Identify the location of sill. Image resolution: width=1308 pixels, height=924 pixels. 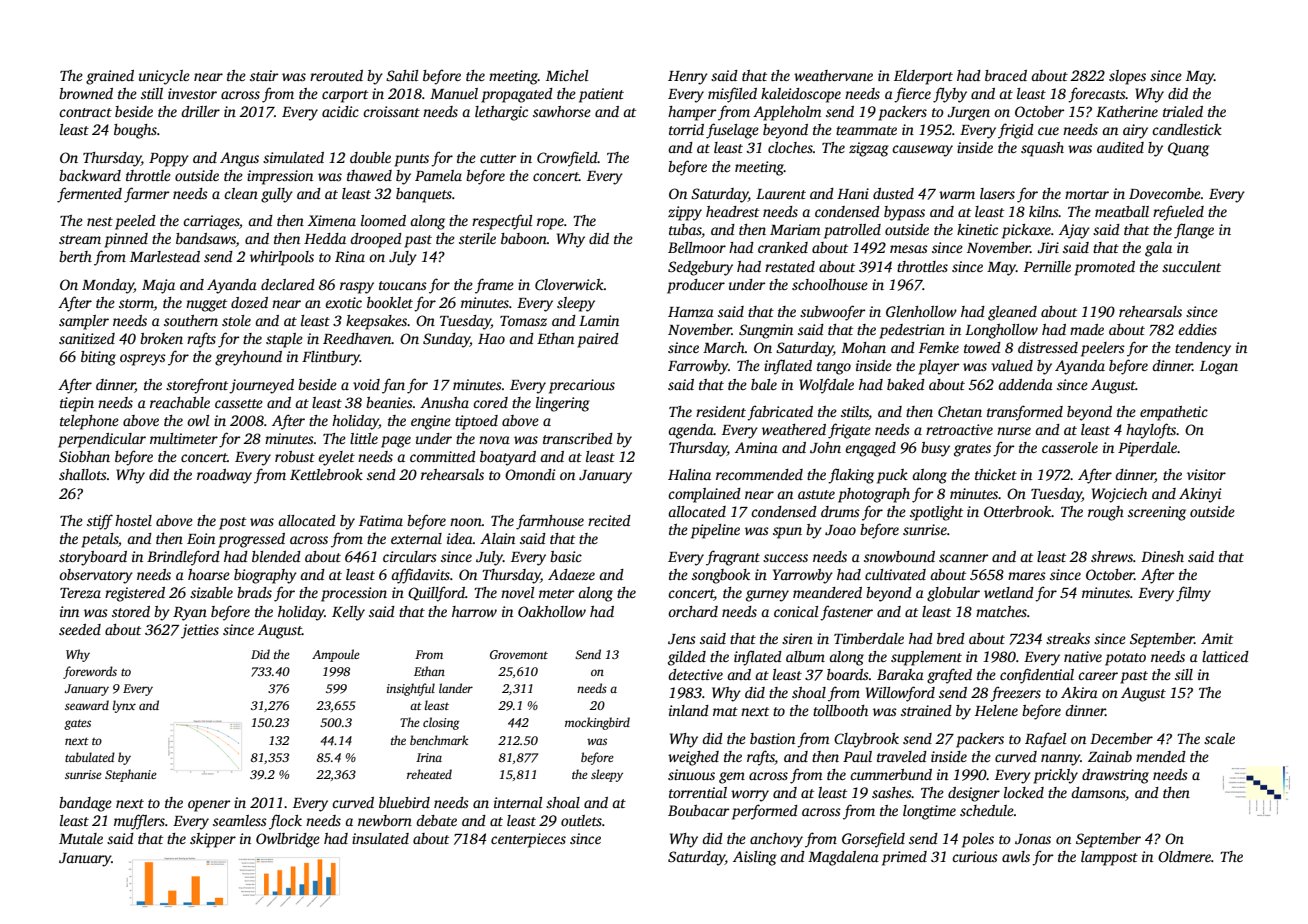
(1184, 674).
